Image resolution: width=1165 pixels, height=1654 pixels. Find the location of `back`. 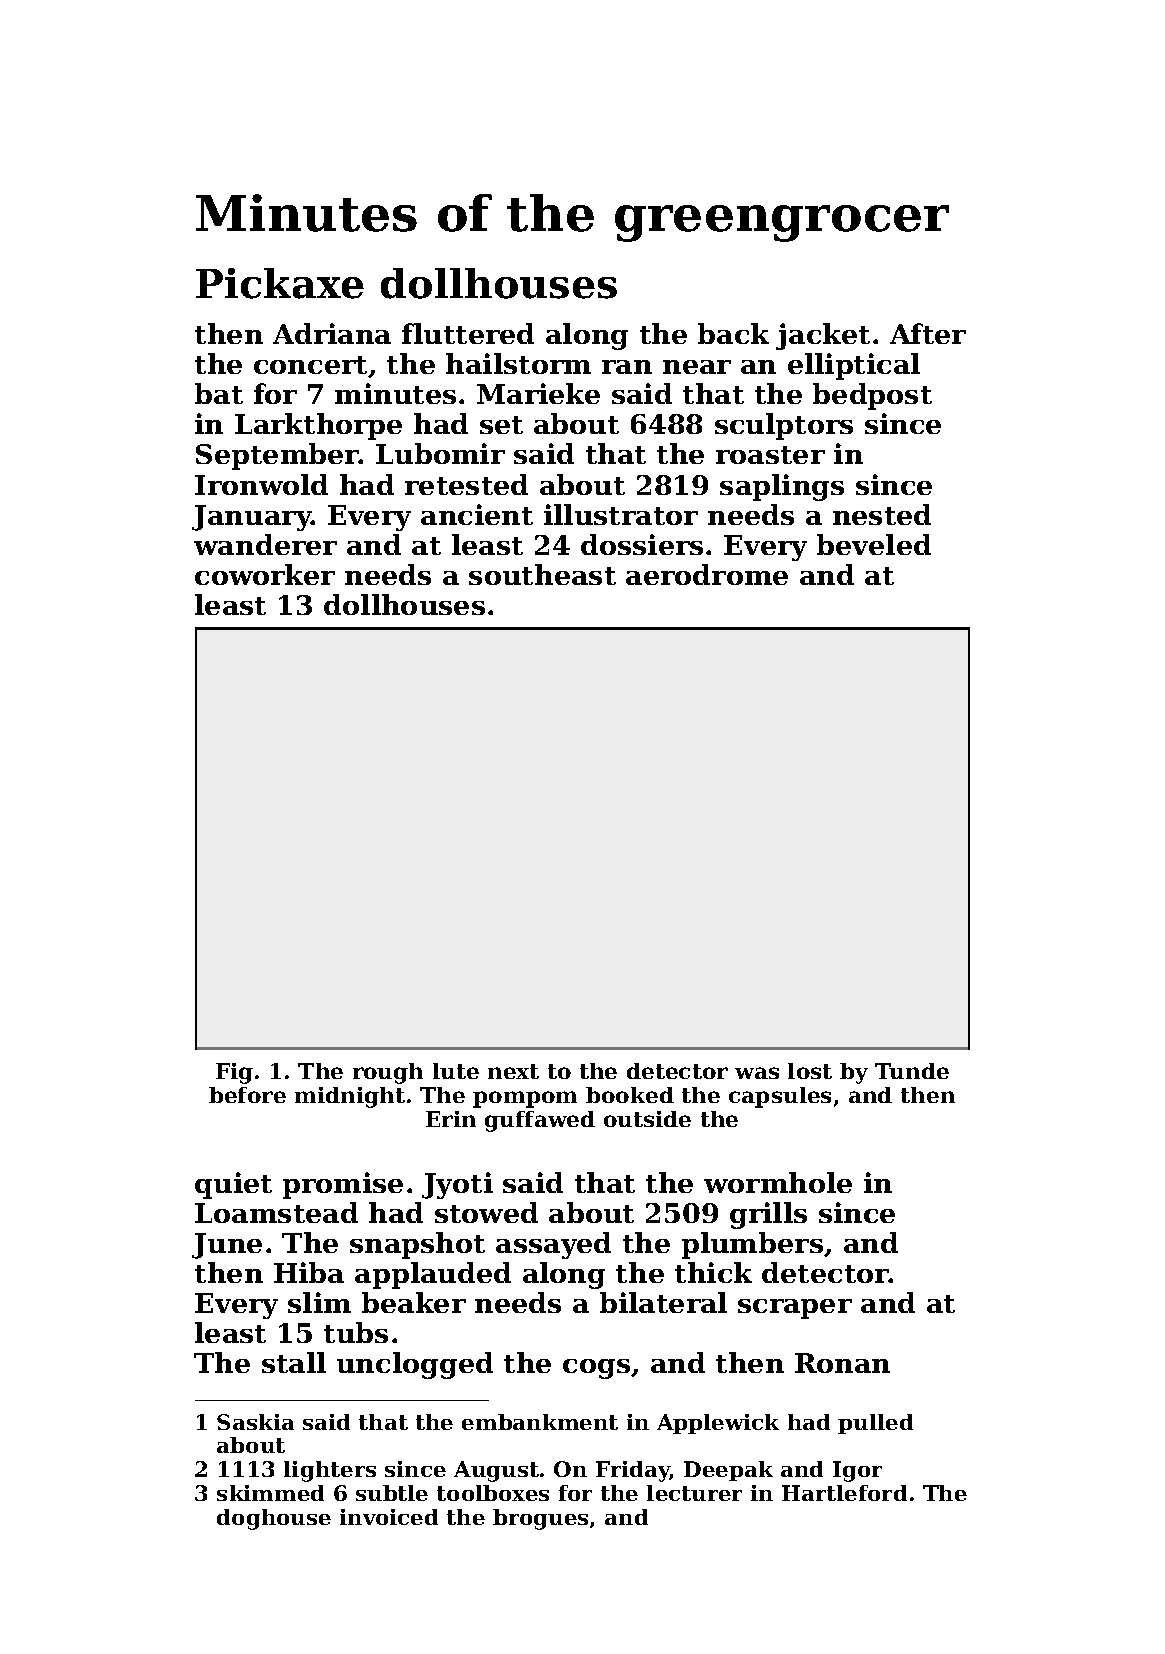

back is located at coordinates (733, 333).
